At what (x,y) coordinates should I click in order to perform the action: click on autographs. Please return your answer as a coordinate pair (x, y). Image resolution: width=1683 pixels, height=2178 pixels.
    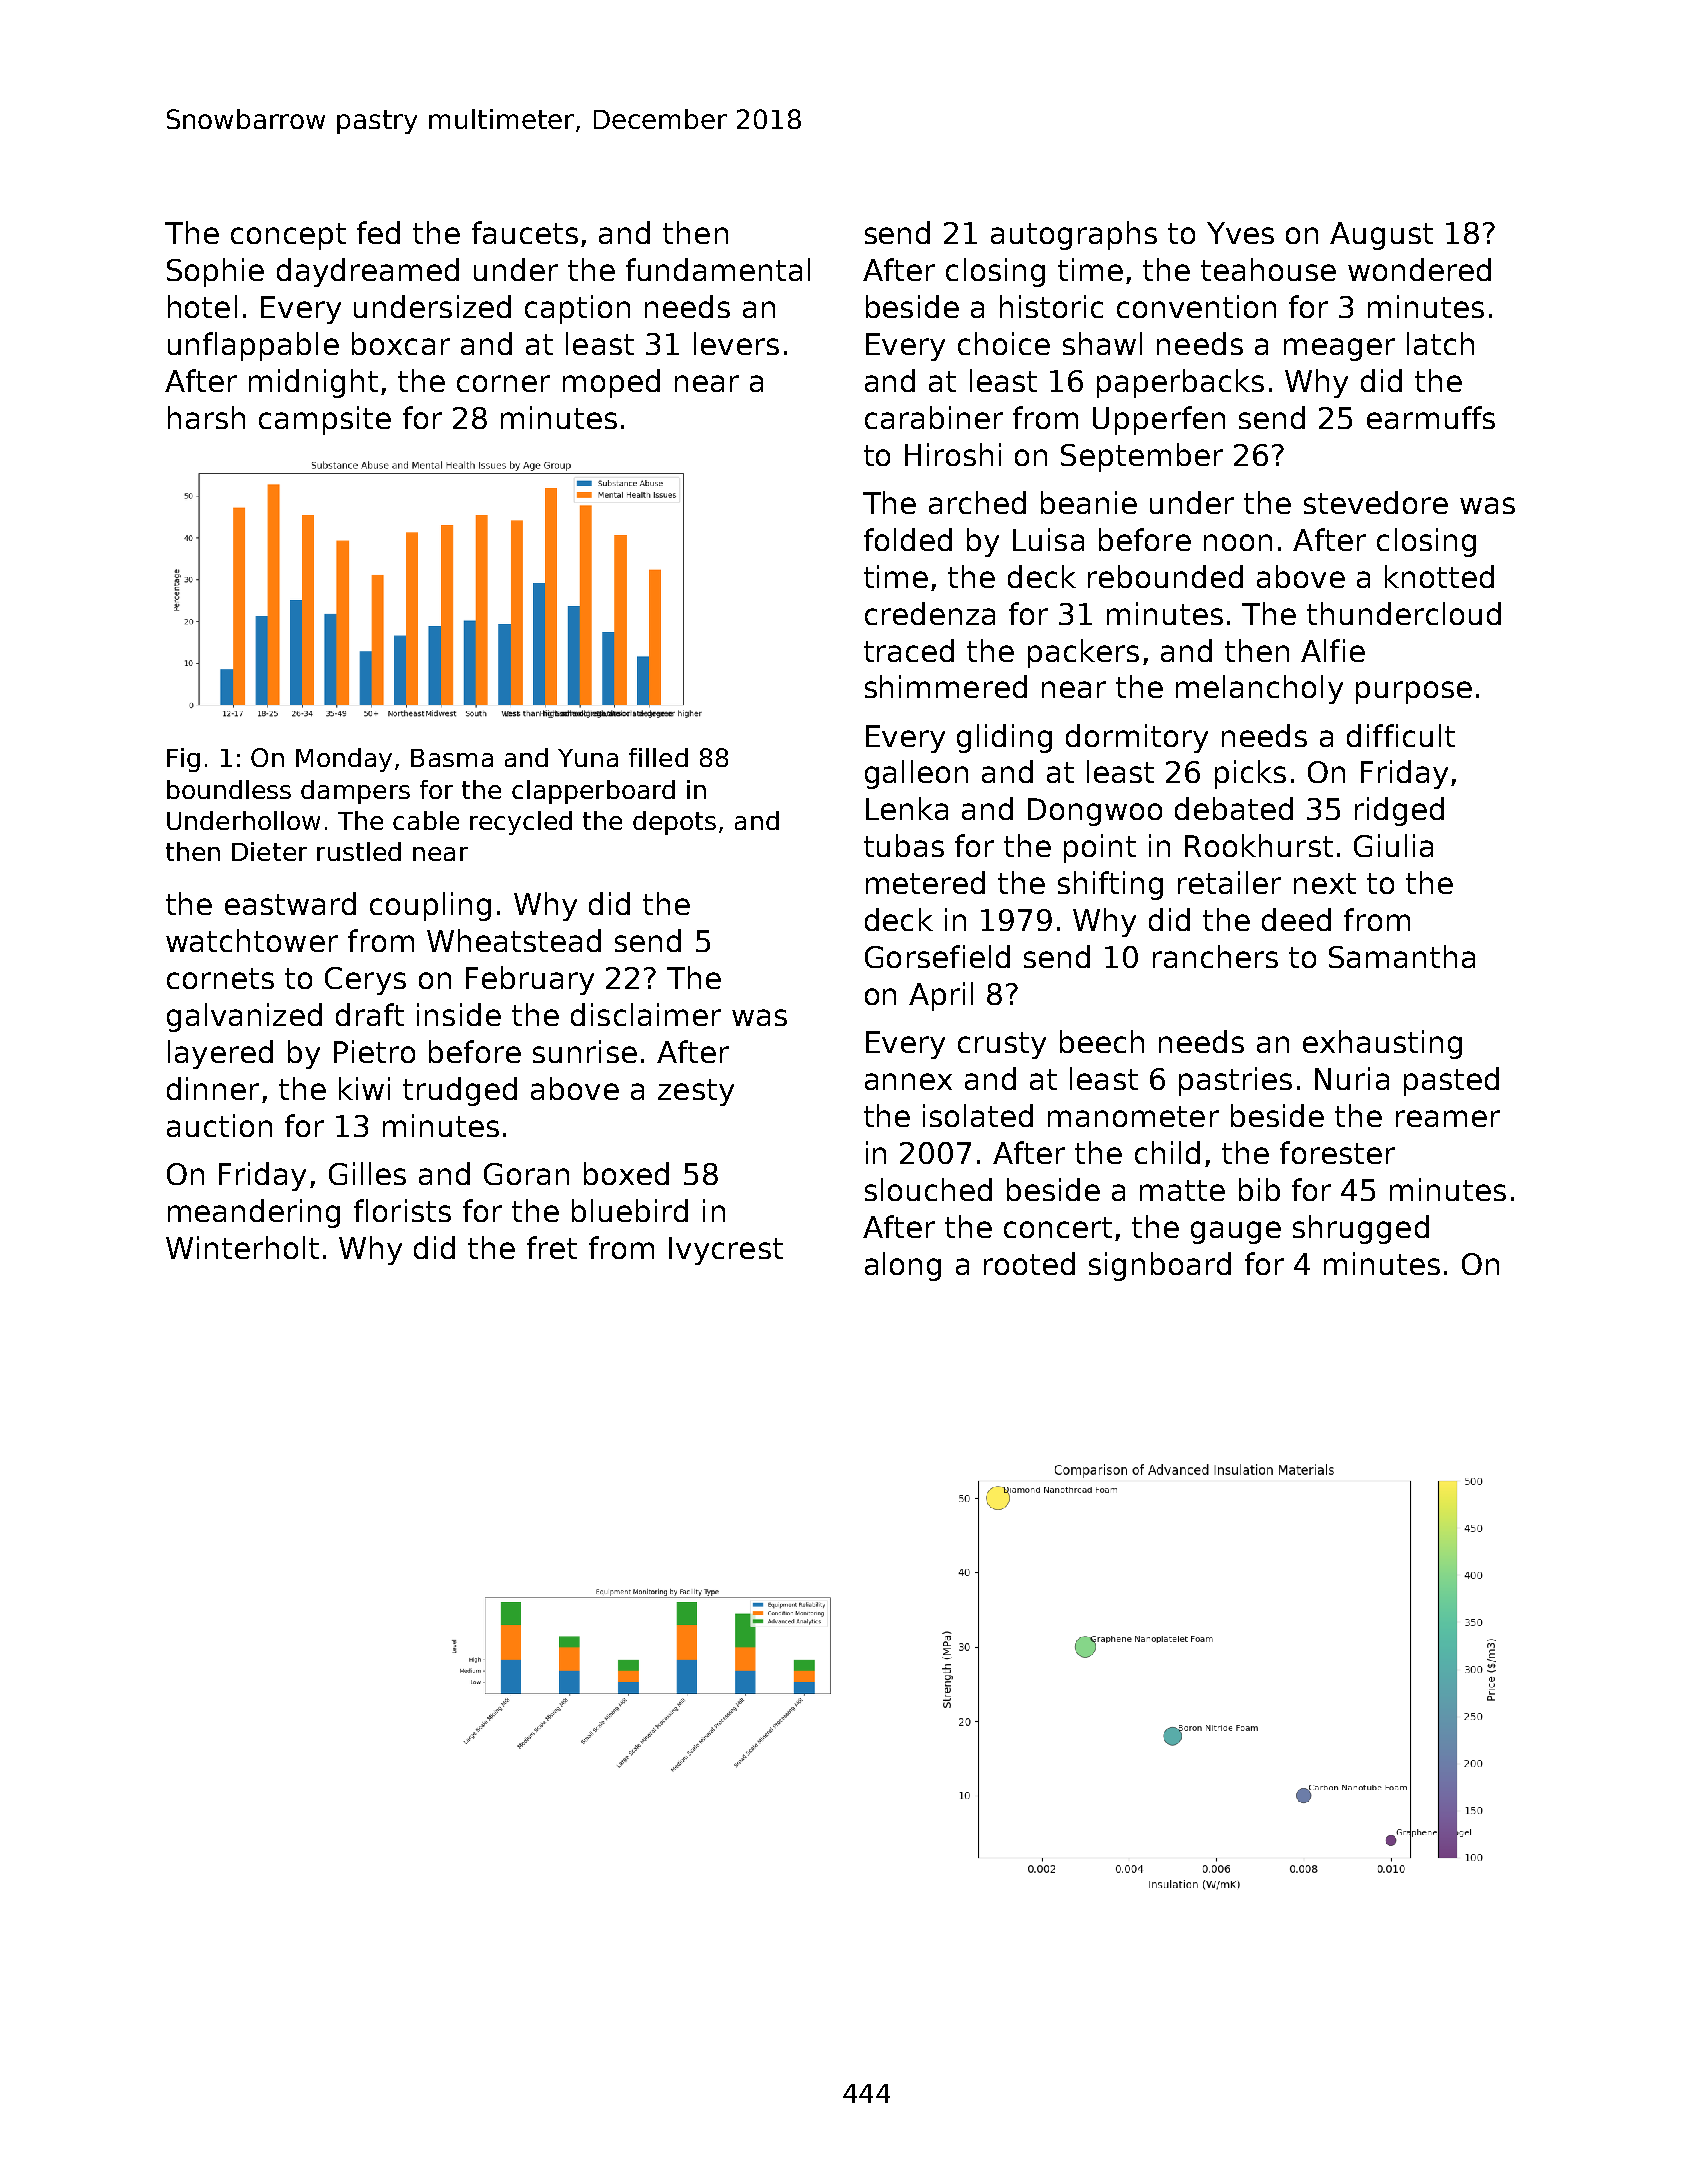
    Looking at the image, I should click on (1074, 235).
